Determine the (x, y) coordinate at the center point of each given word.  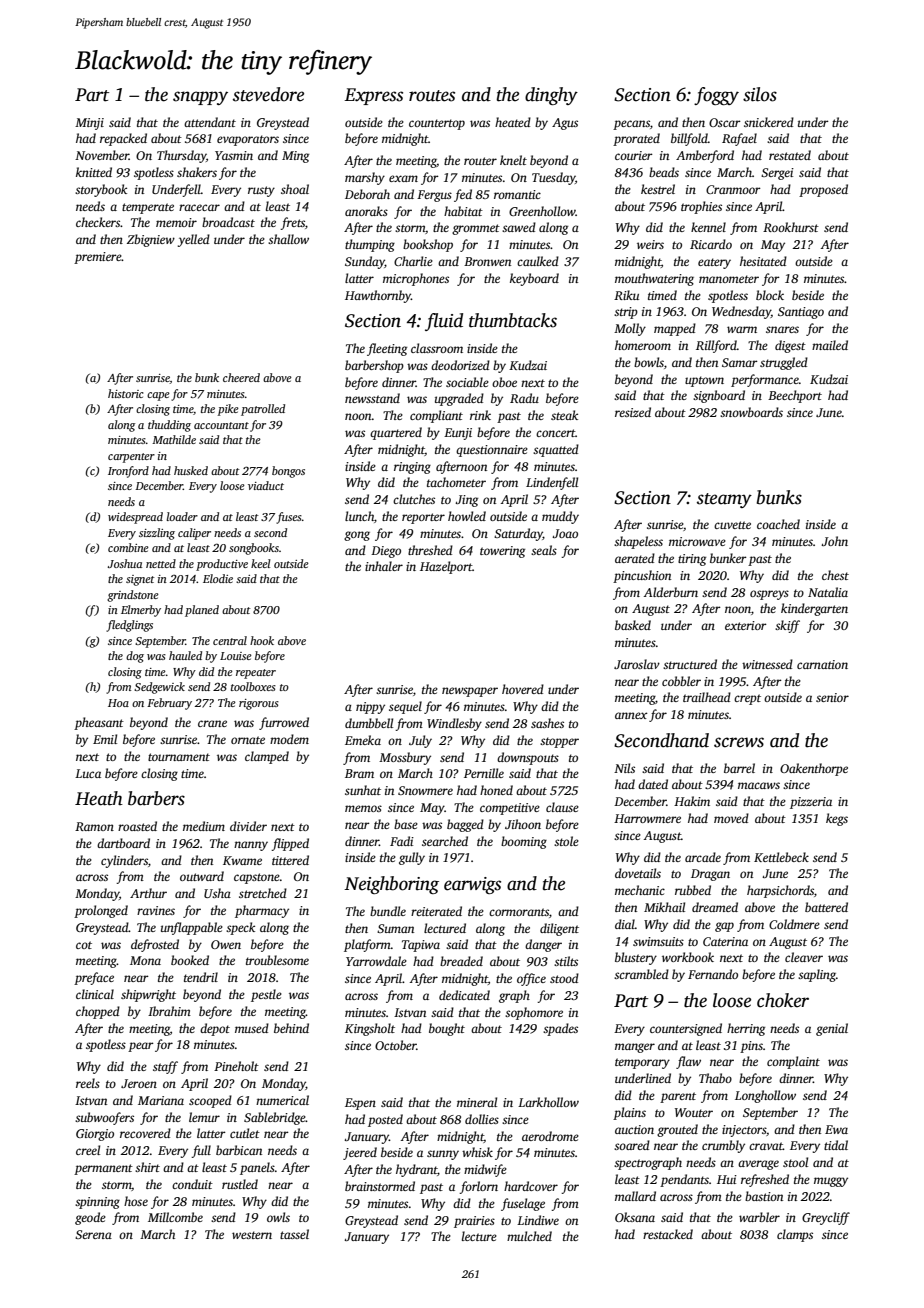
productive (222, 565)
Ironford (128, 472)
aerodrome (550, 1136)
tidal (836, 1145)
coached (778, 524)
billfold (689, 139)
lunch (359, 516)
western (252, 1235)
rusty (261, 191)
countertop (437, 124)
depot (215, 1029)
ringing (412, 468)
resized (633, 412)
